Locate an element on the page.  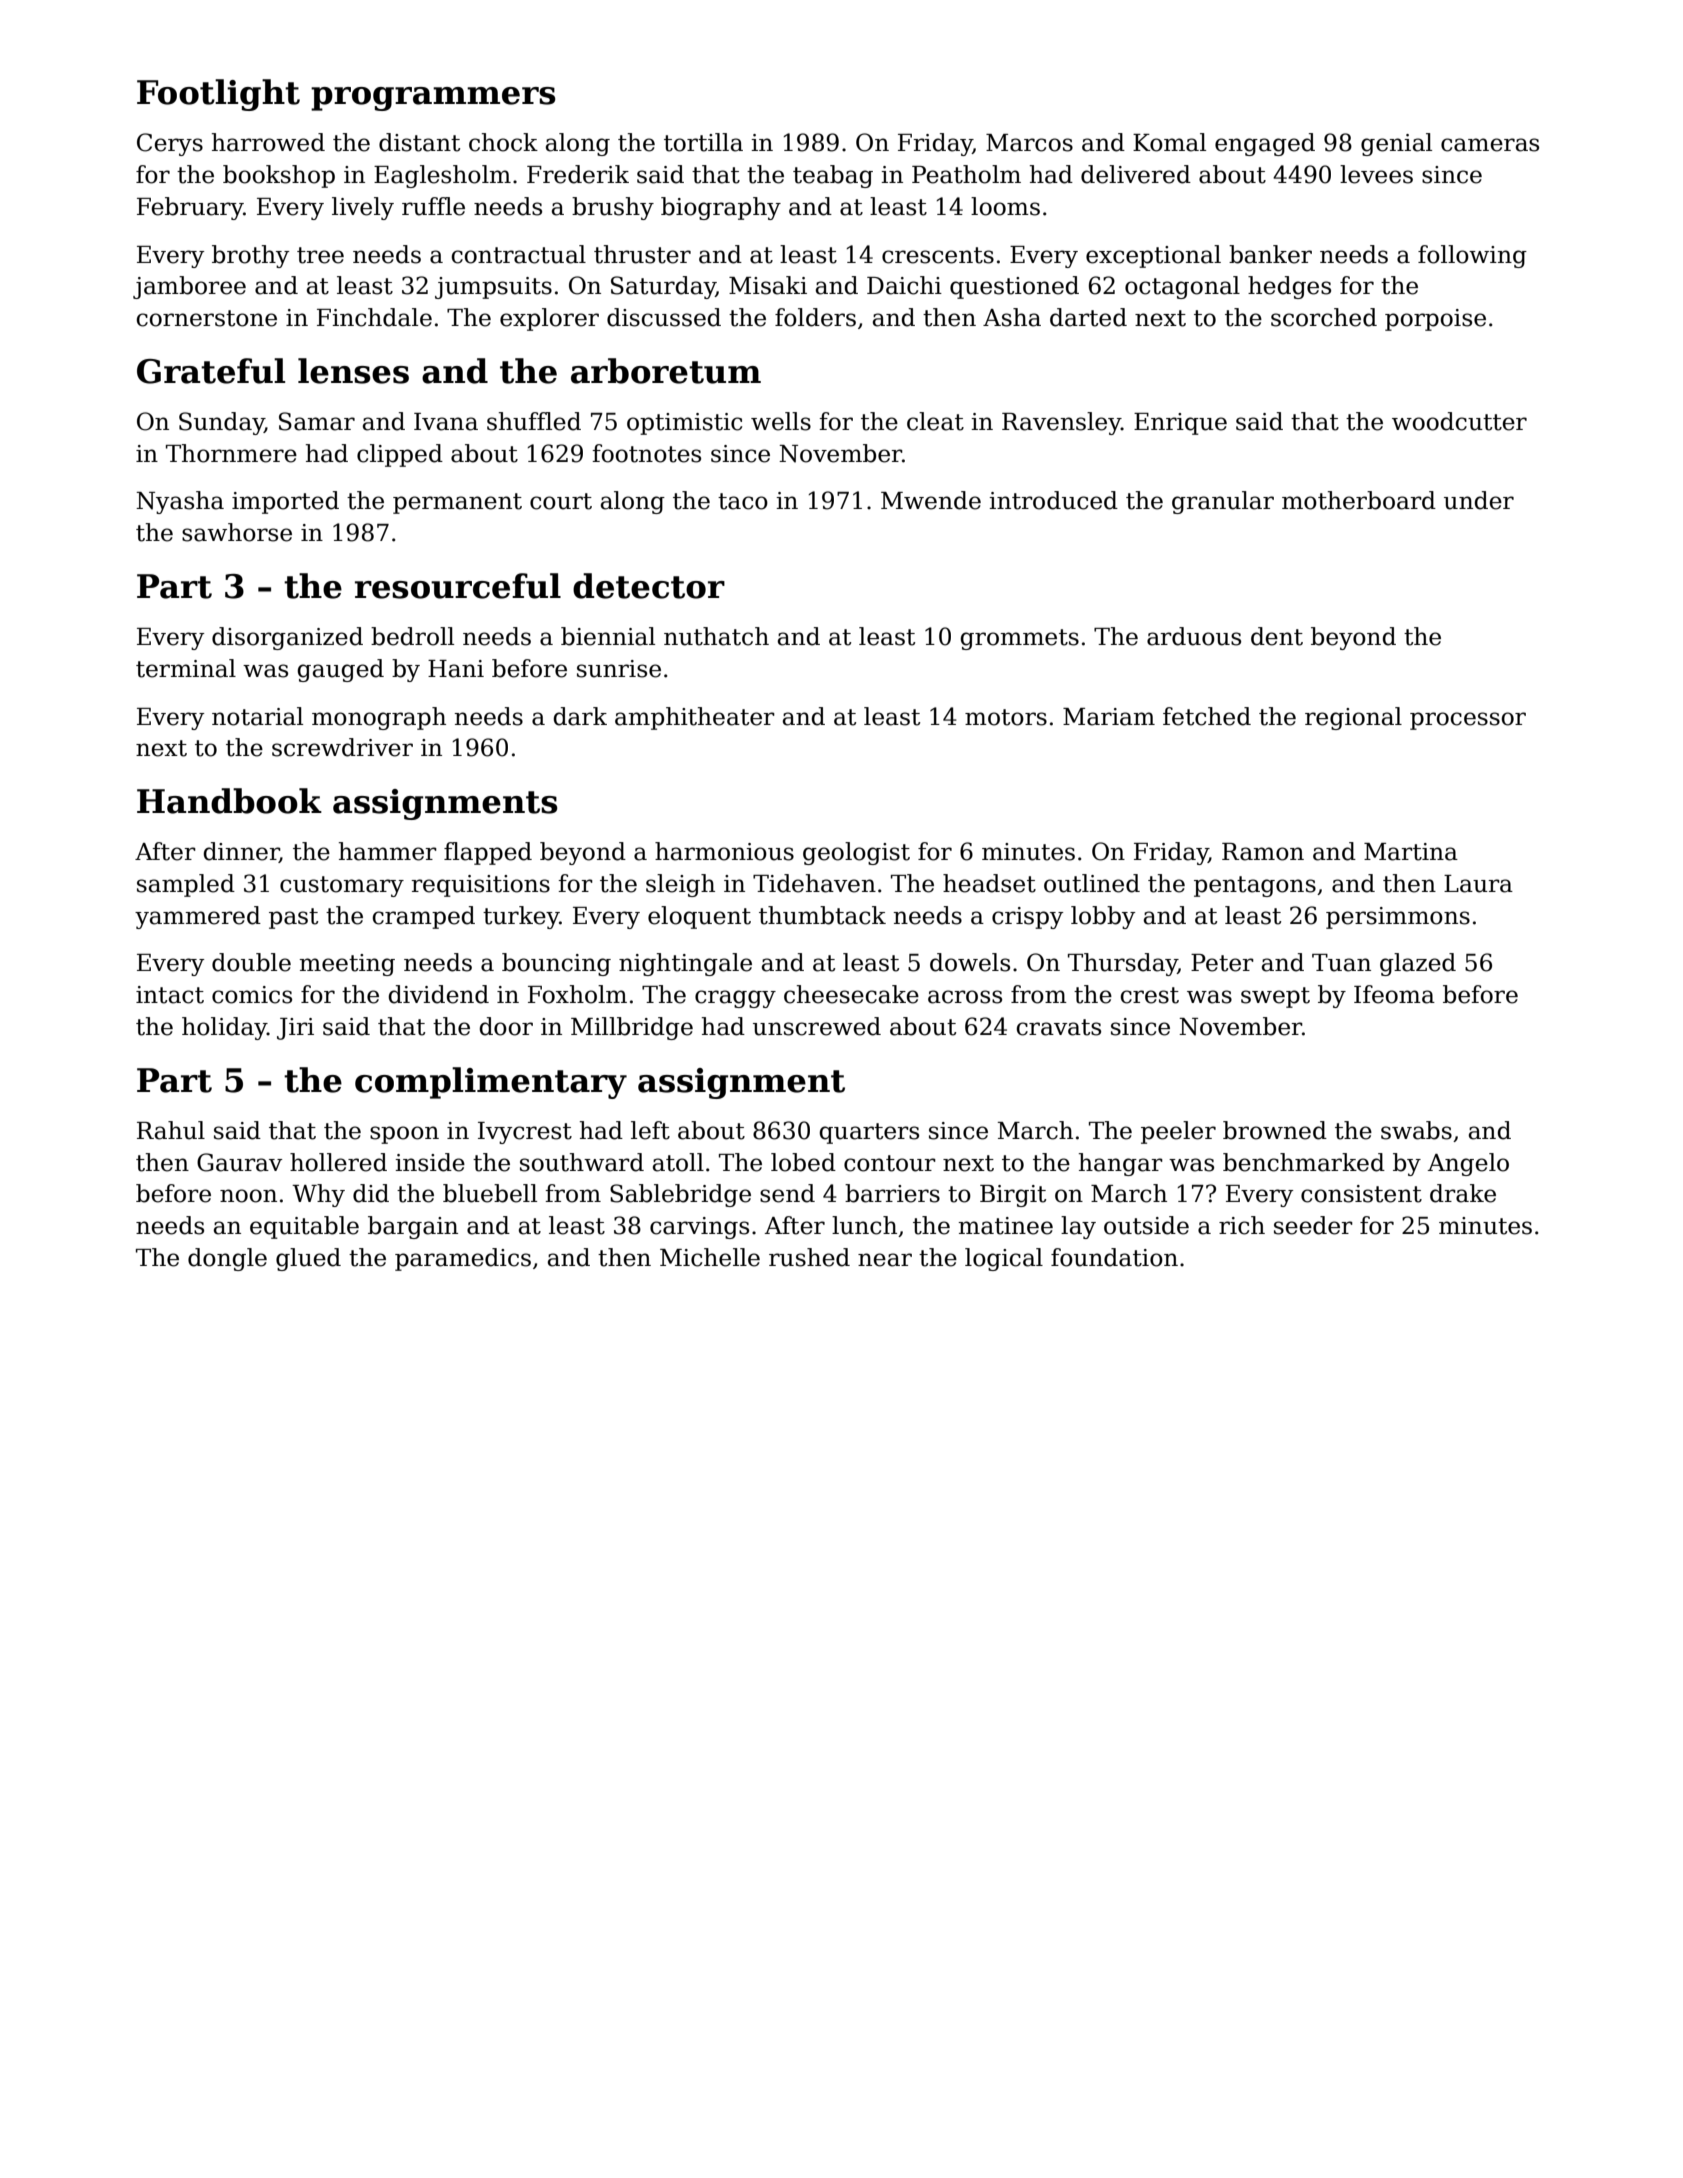
tortilla is located at coordinates (703, 142).
